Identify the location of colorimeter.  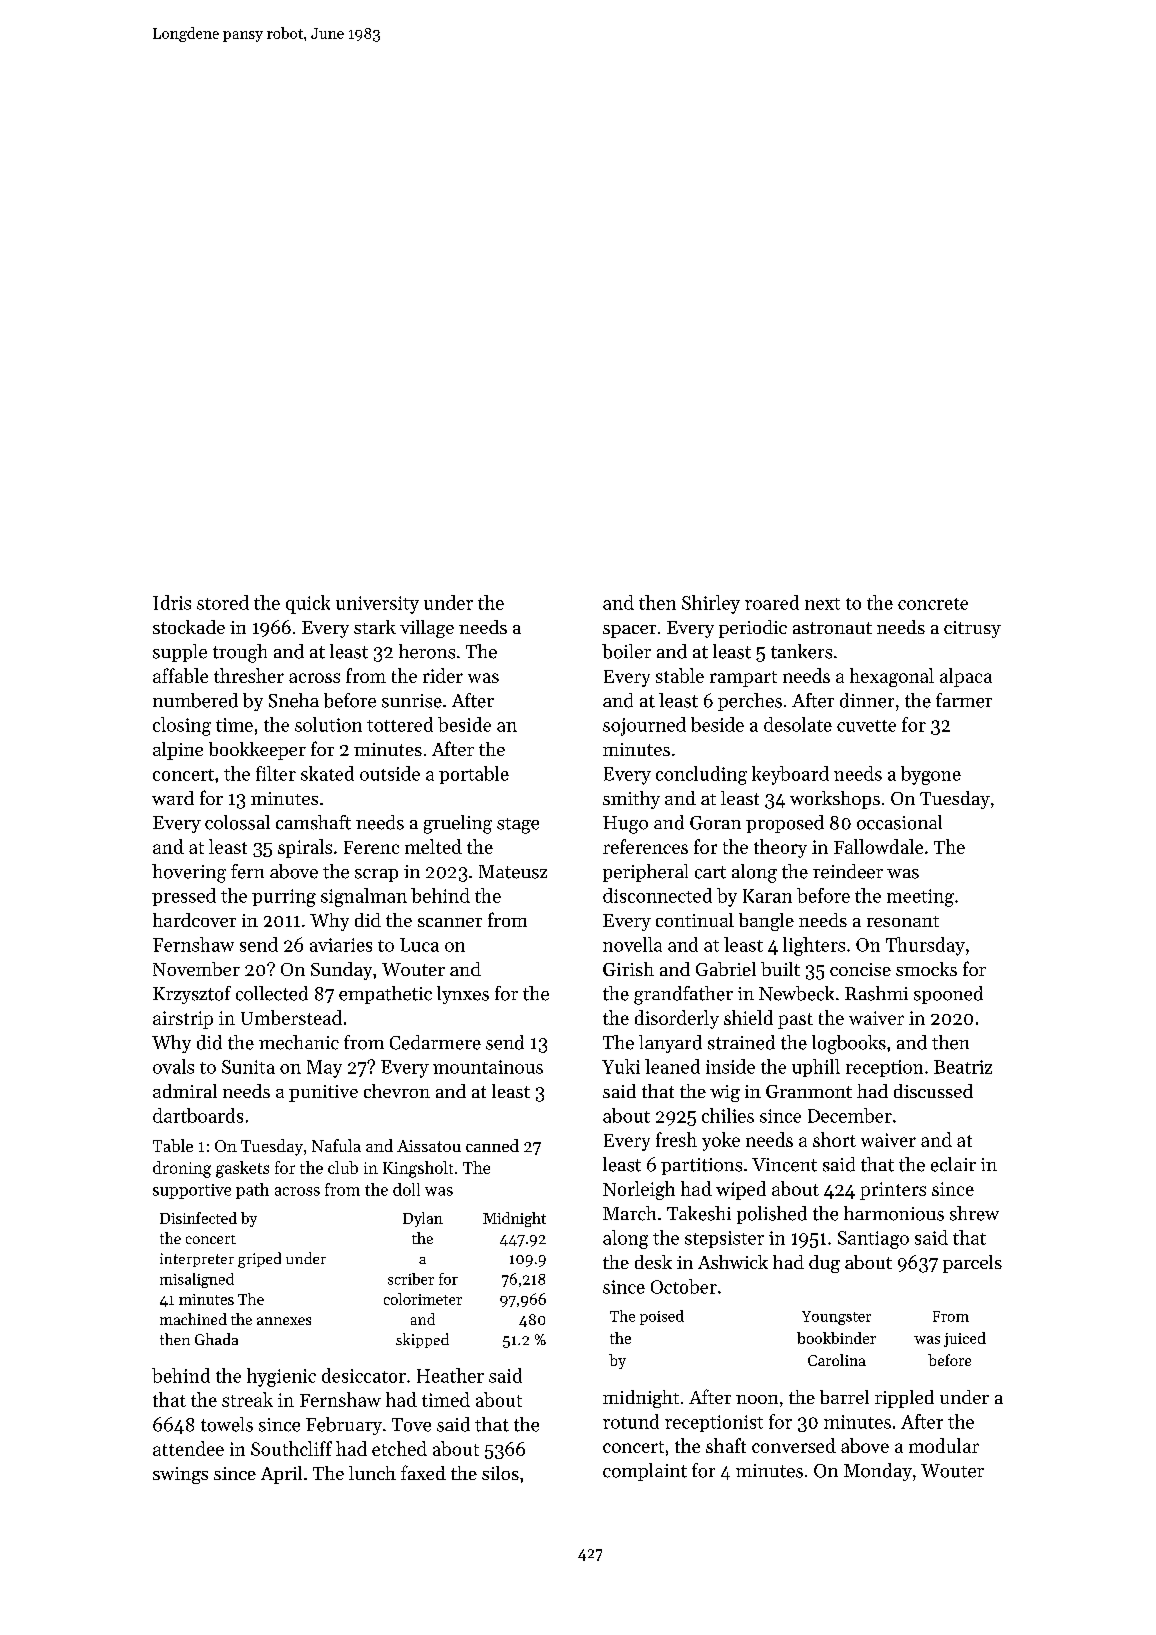
(423, 1299).
